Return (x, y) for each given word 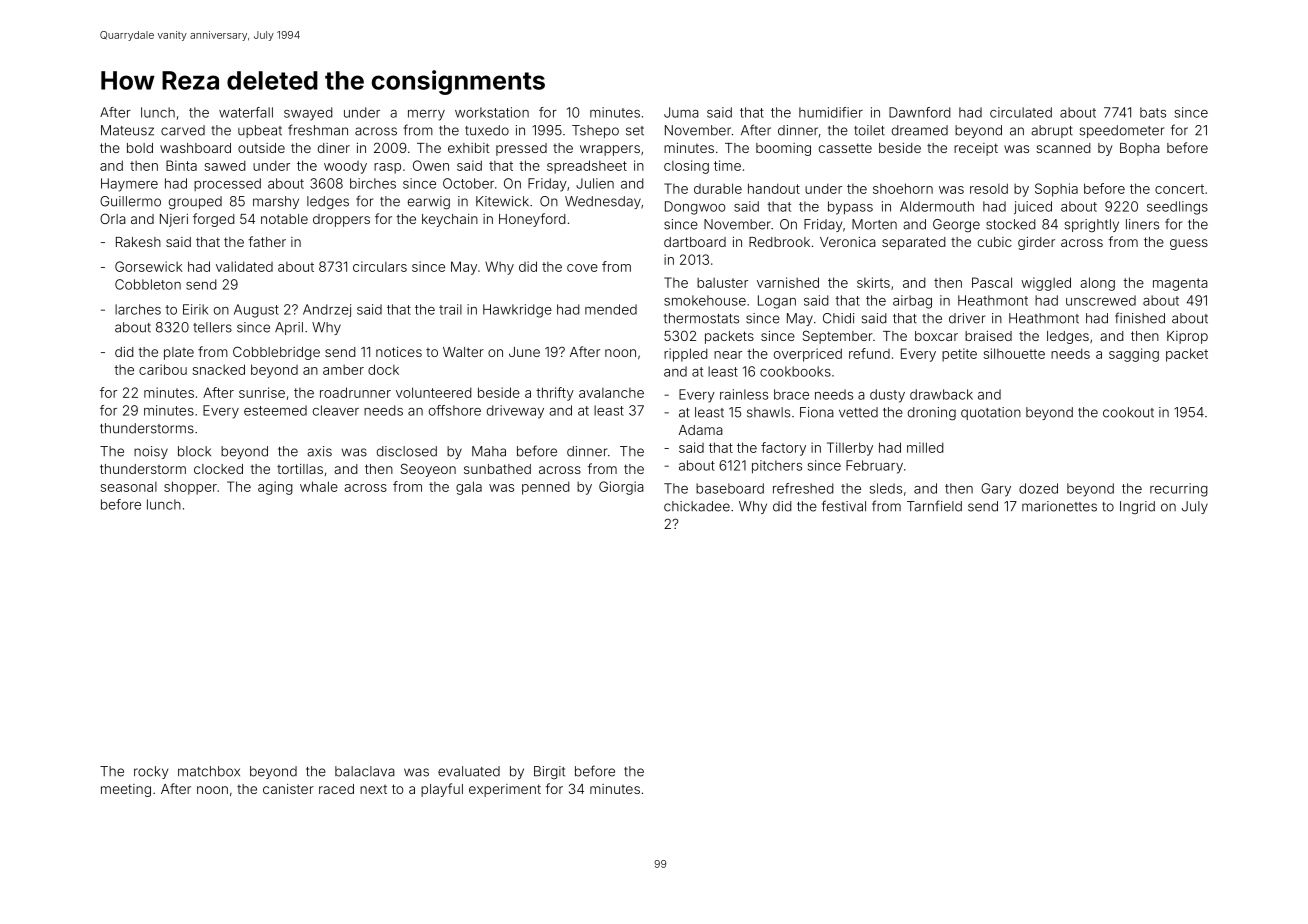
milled (925, 447)
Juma (681, 112)
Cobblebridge (276, 353)
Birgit (549, 772)
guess (1189, 244)
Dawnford (920, 112)
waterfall (246, 112)
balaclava (365, 771)
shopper (190, 488)
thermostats (701, 318)
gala (469, 488)
